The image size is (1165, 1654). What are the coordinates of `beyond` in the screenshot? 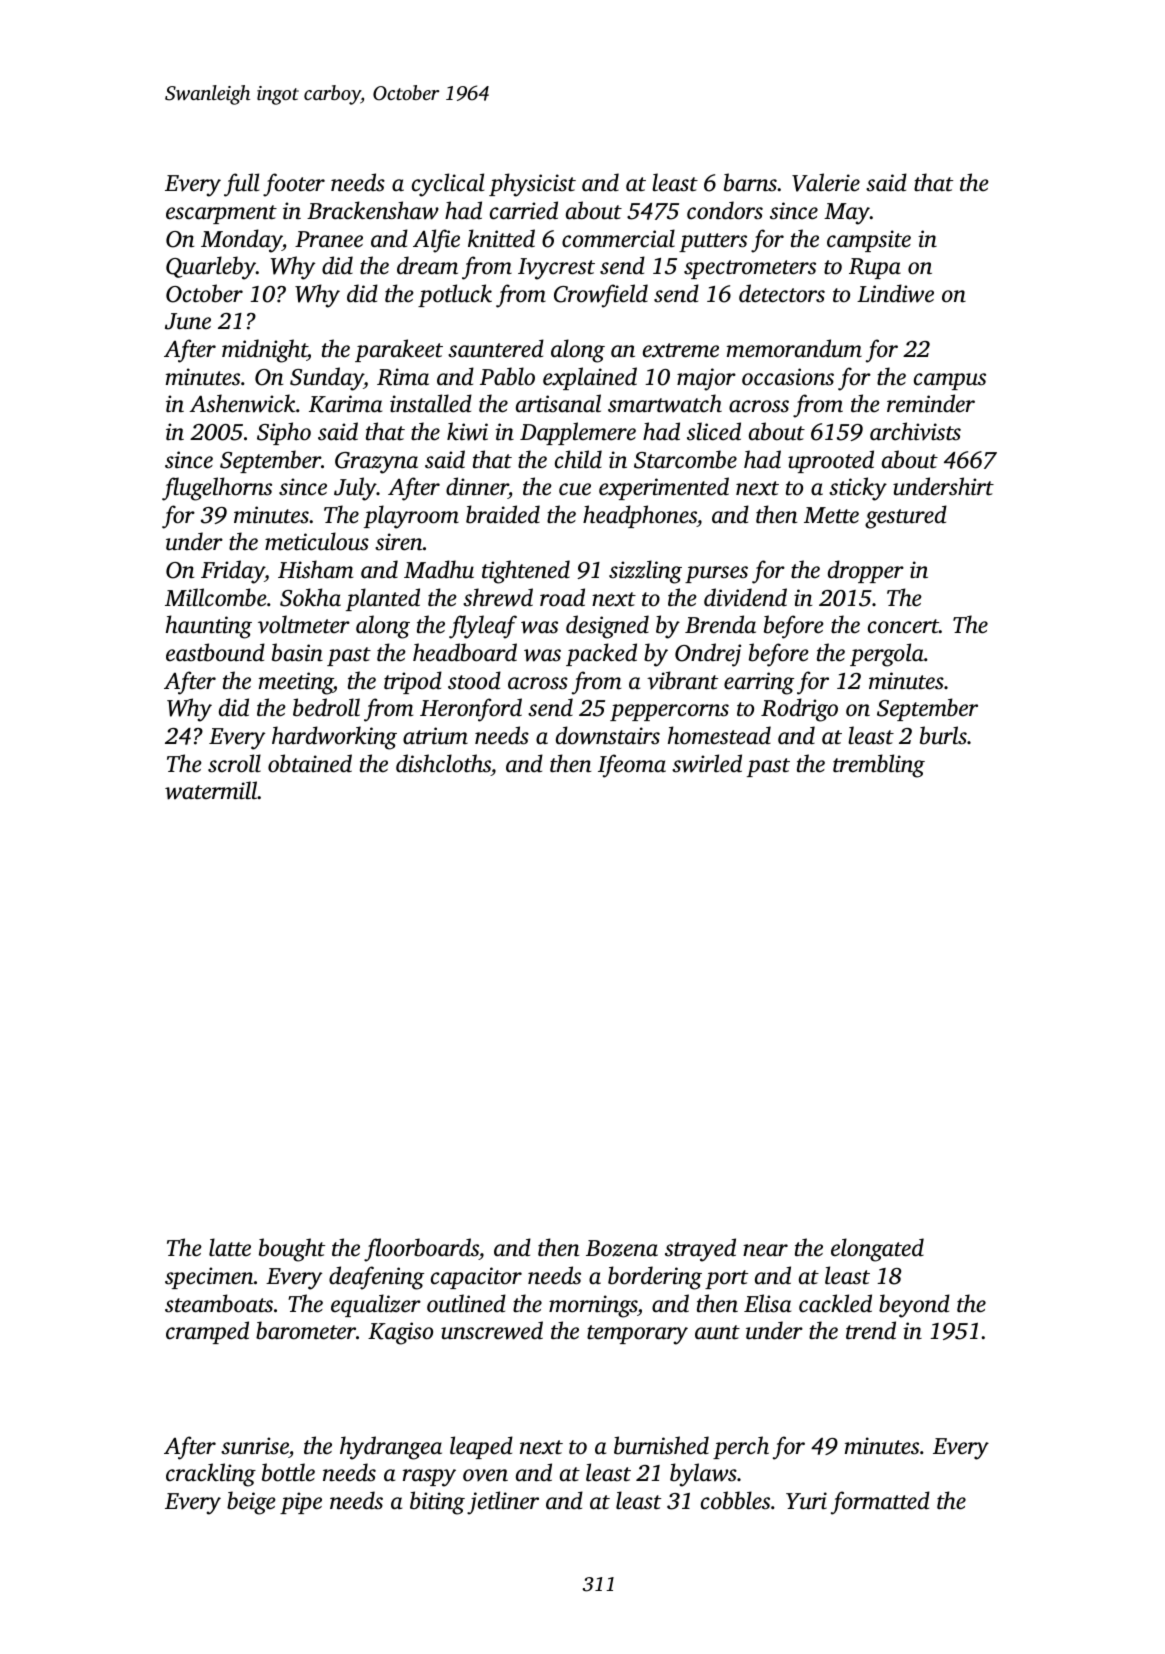 It's located at (914, 1306).
